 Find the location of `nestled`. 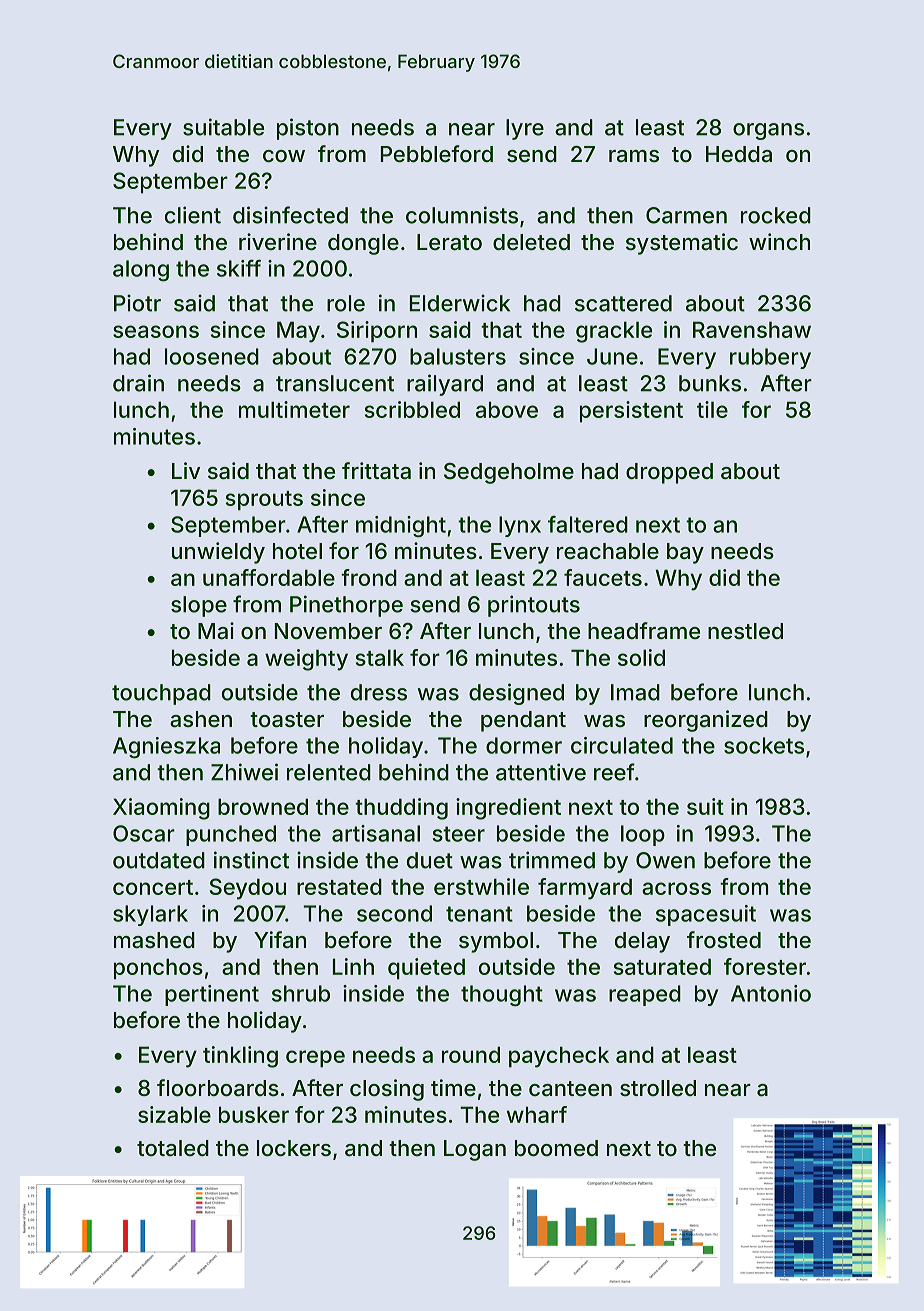

nestled is located at coordinates (745, 631).
